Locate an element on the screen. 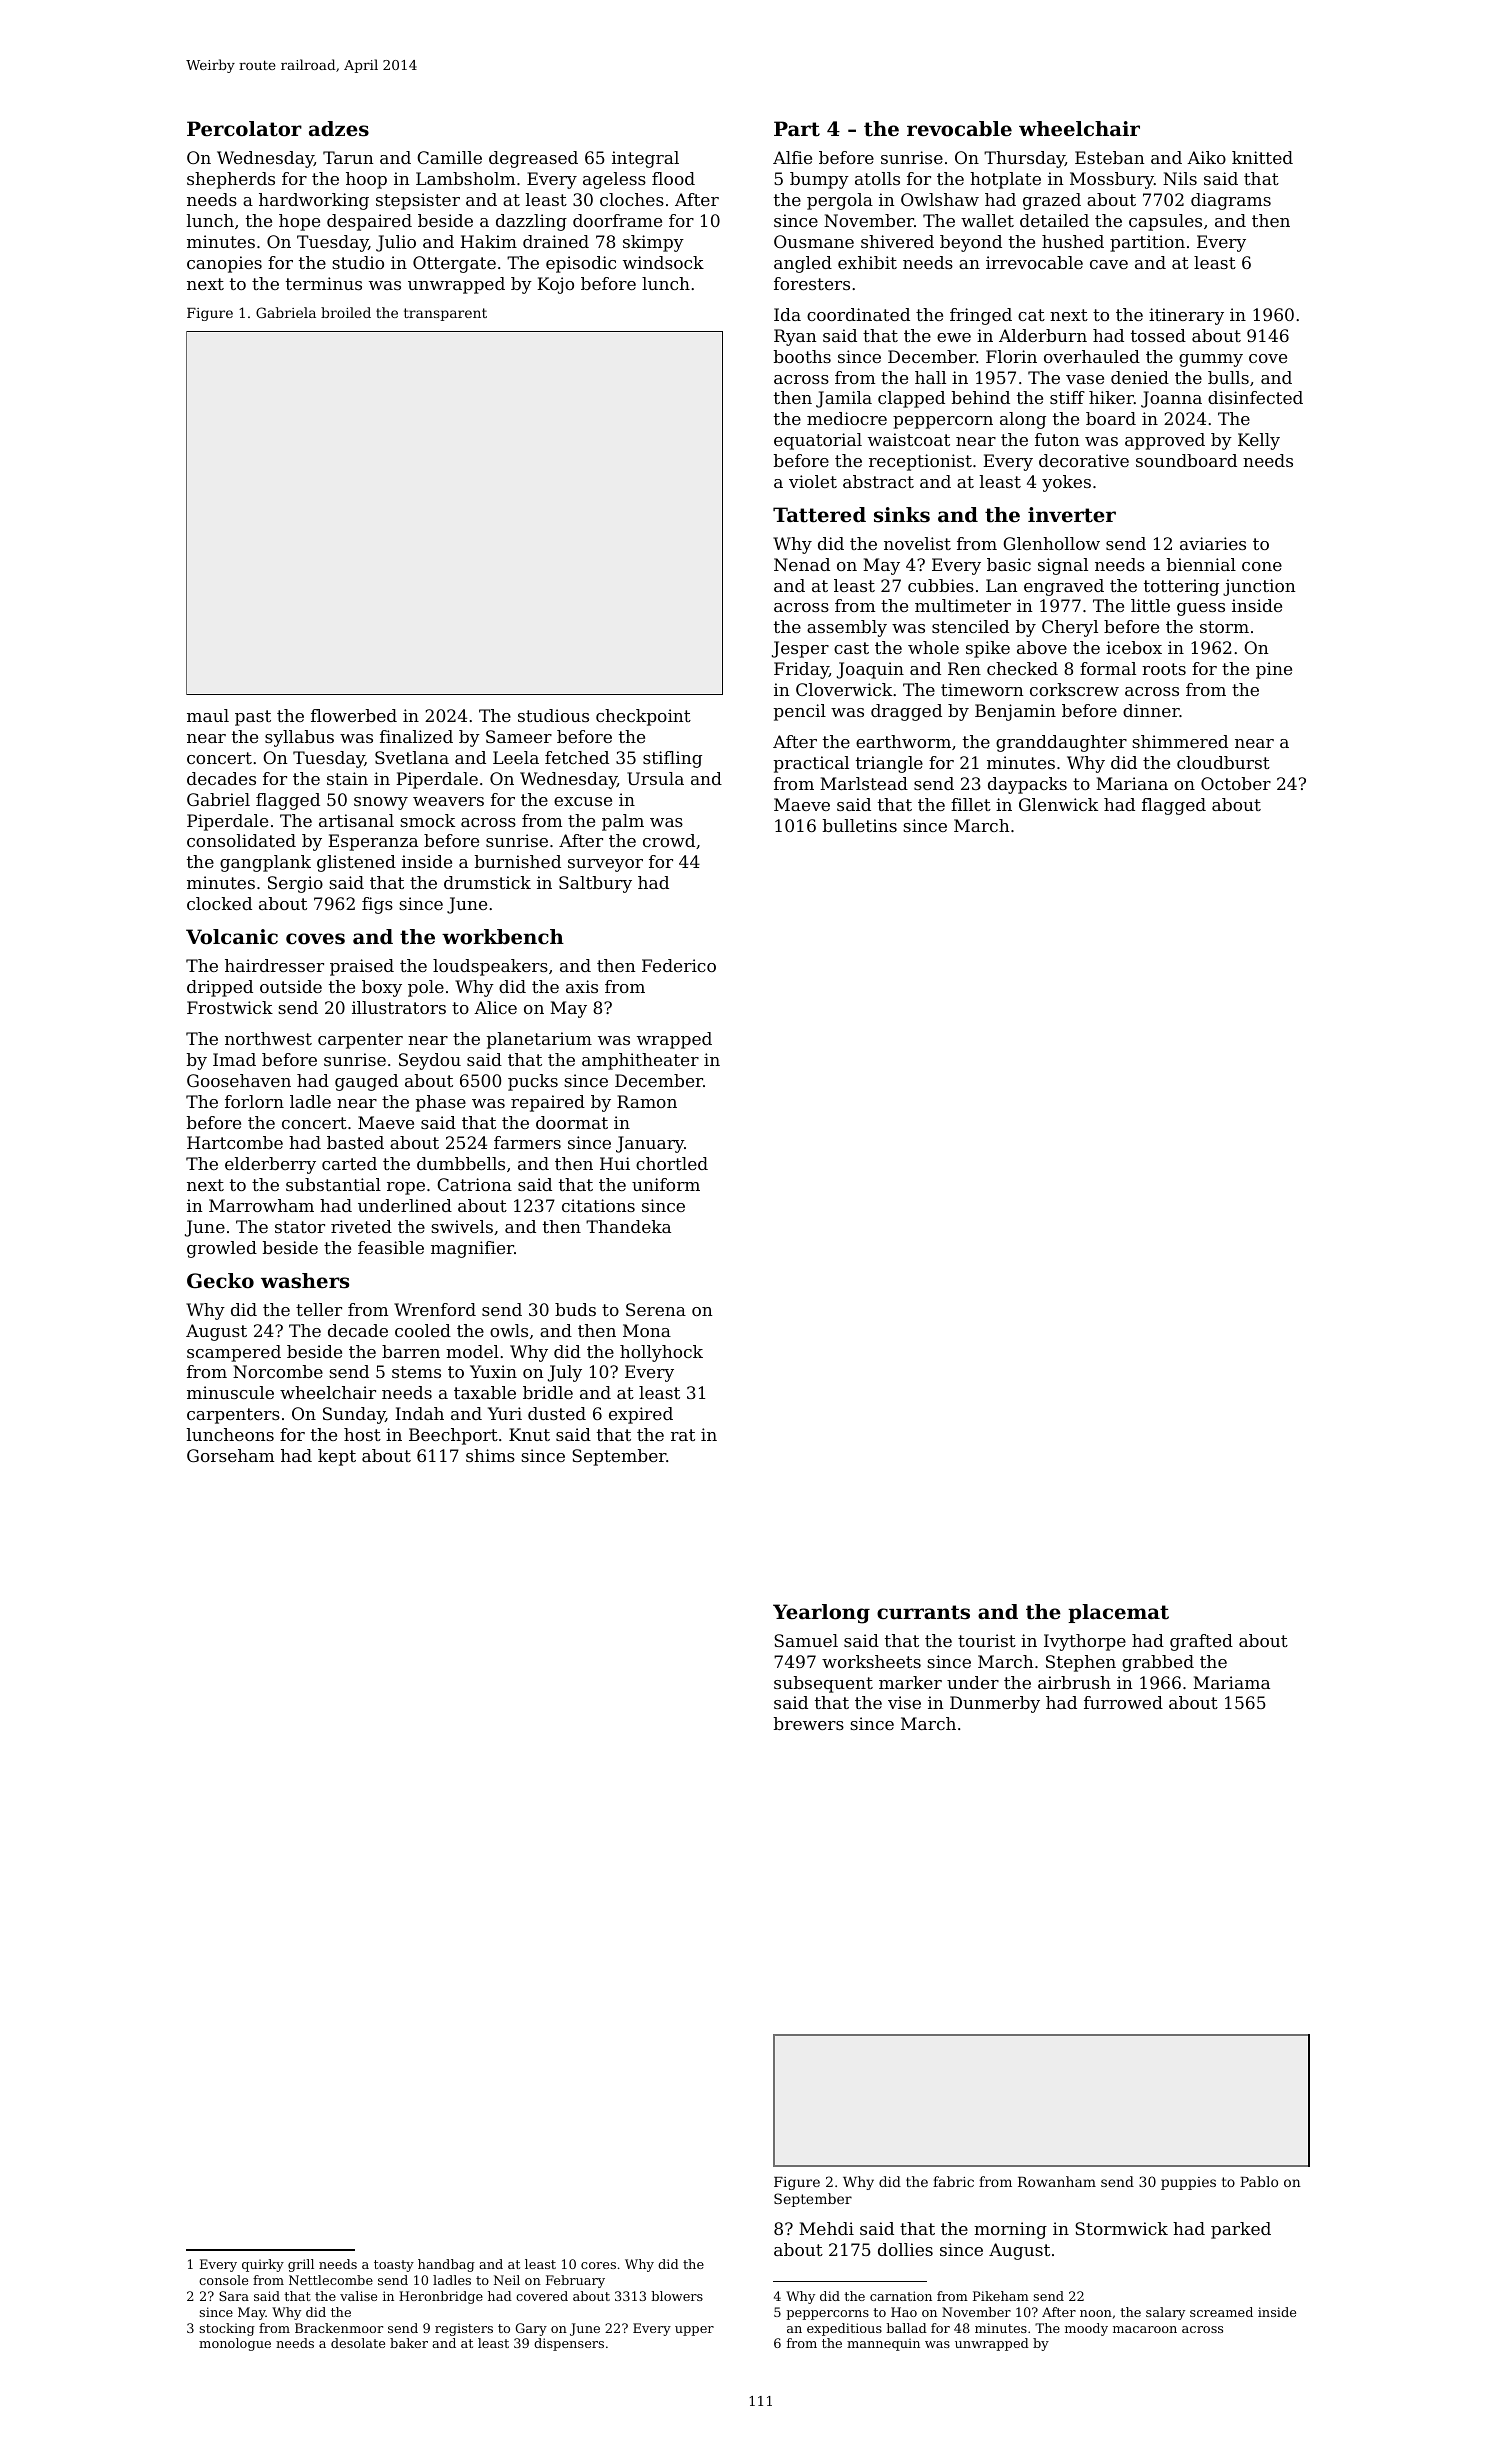 The height and width of the screenshot is (2464, 1496). chortled is located at coordinates (672, 1163).
